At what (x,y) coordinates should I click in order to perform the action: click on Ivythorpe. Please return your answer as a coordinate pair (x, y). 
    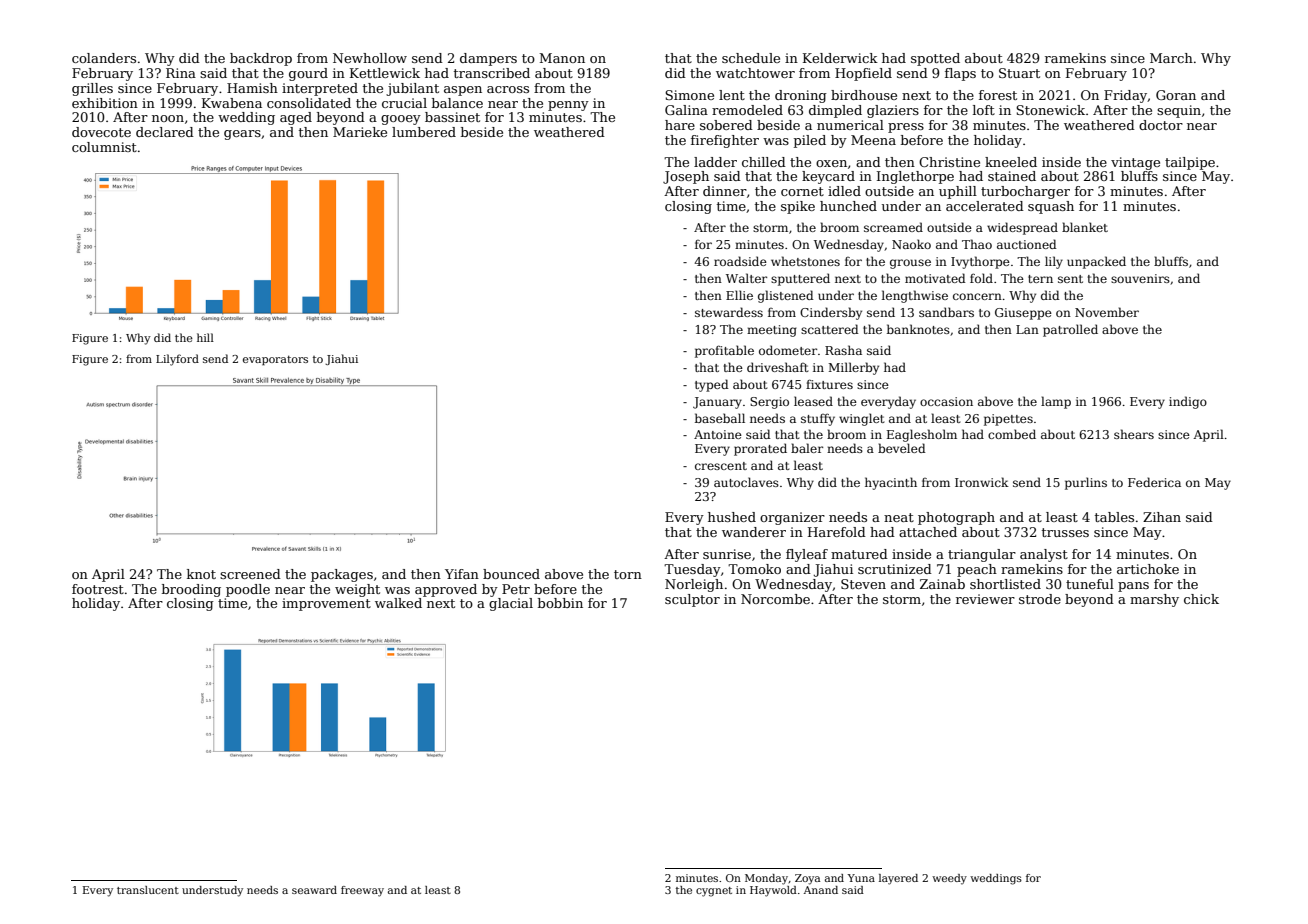
    Looking at the image, I should click on (980, 262).
